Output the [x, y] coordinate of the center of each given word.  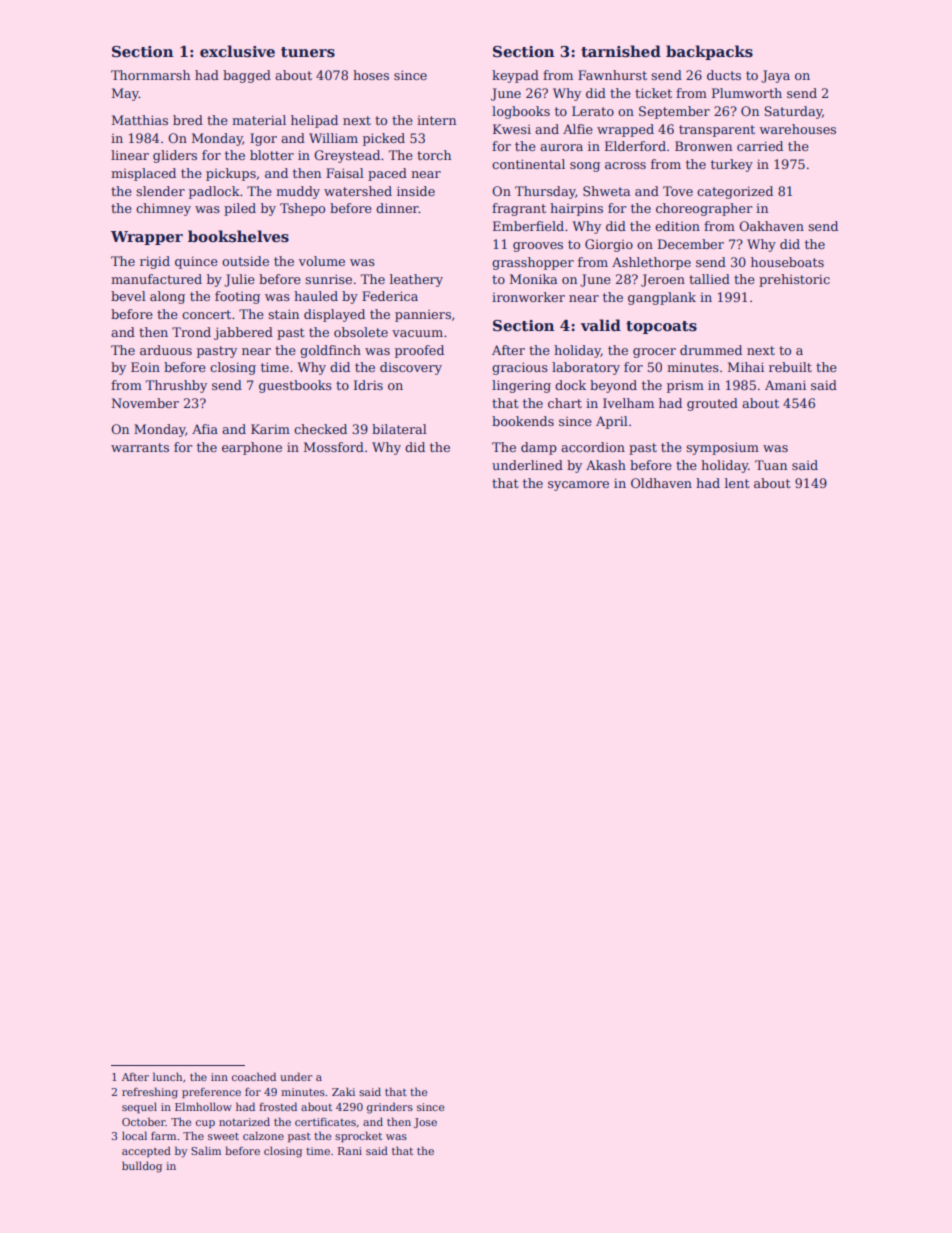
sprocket [358, 1136]
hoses [371, 75]
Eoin [145, 367]
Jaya [775, 76]
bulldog [142, 1167]
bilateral [399, 429]
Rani [350, 1151]
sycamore [578, 486]
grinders [390, 1108]
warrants [140, 447]
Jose [425, 1123]
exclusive [237, 51]
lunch [167, 1076]
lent [737, 483]
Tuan [771, 465]
